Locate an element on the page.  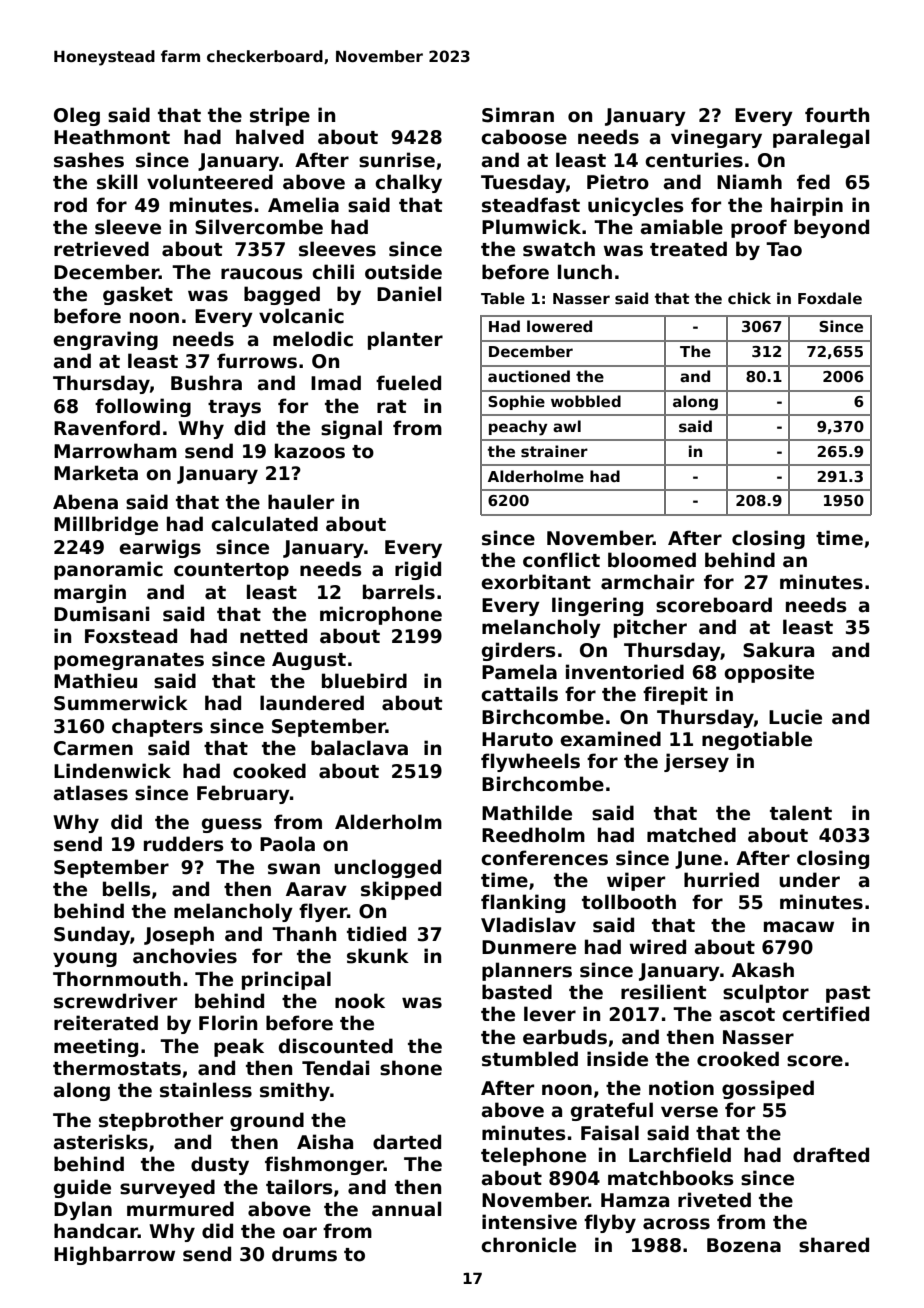
chronicle is located at coordinates (528, 1245).
